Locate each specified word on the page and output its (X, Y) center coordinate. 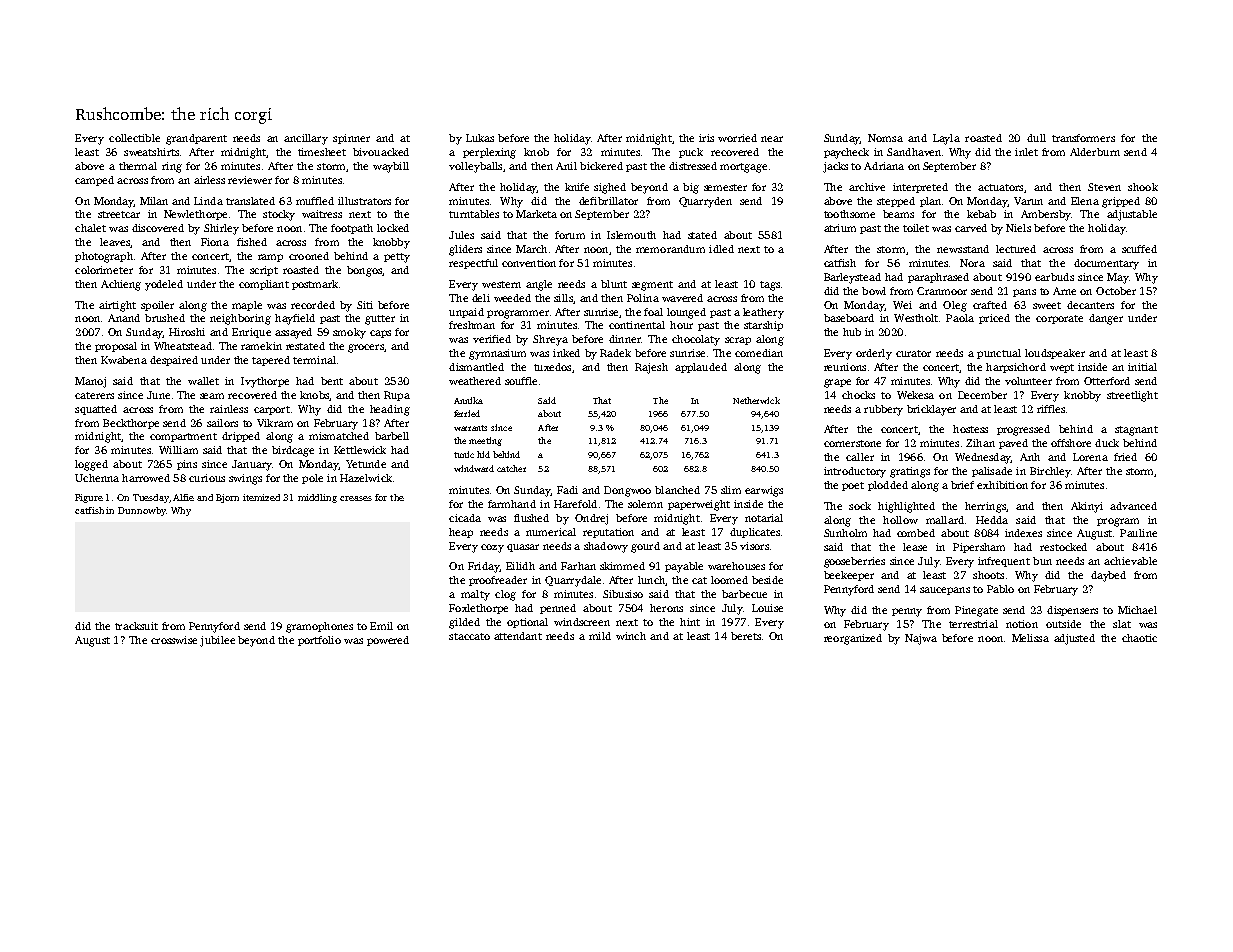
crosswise (174, 640)
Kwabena (124, 360)
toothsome (849, 214)
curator (913, 353)
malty (475, 595)
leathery (763, 313)
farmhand (512, 504)
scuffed (1139, 249)
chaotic (1139, 638)
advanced (1133, 506)
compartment (183, 437)
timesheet (322, 152)
